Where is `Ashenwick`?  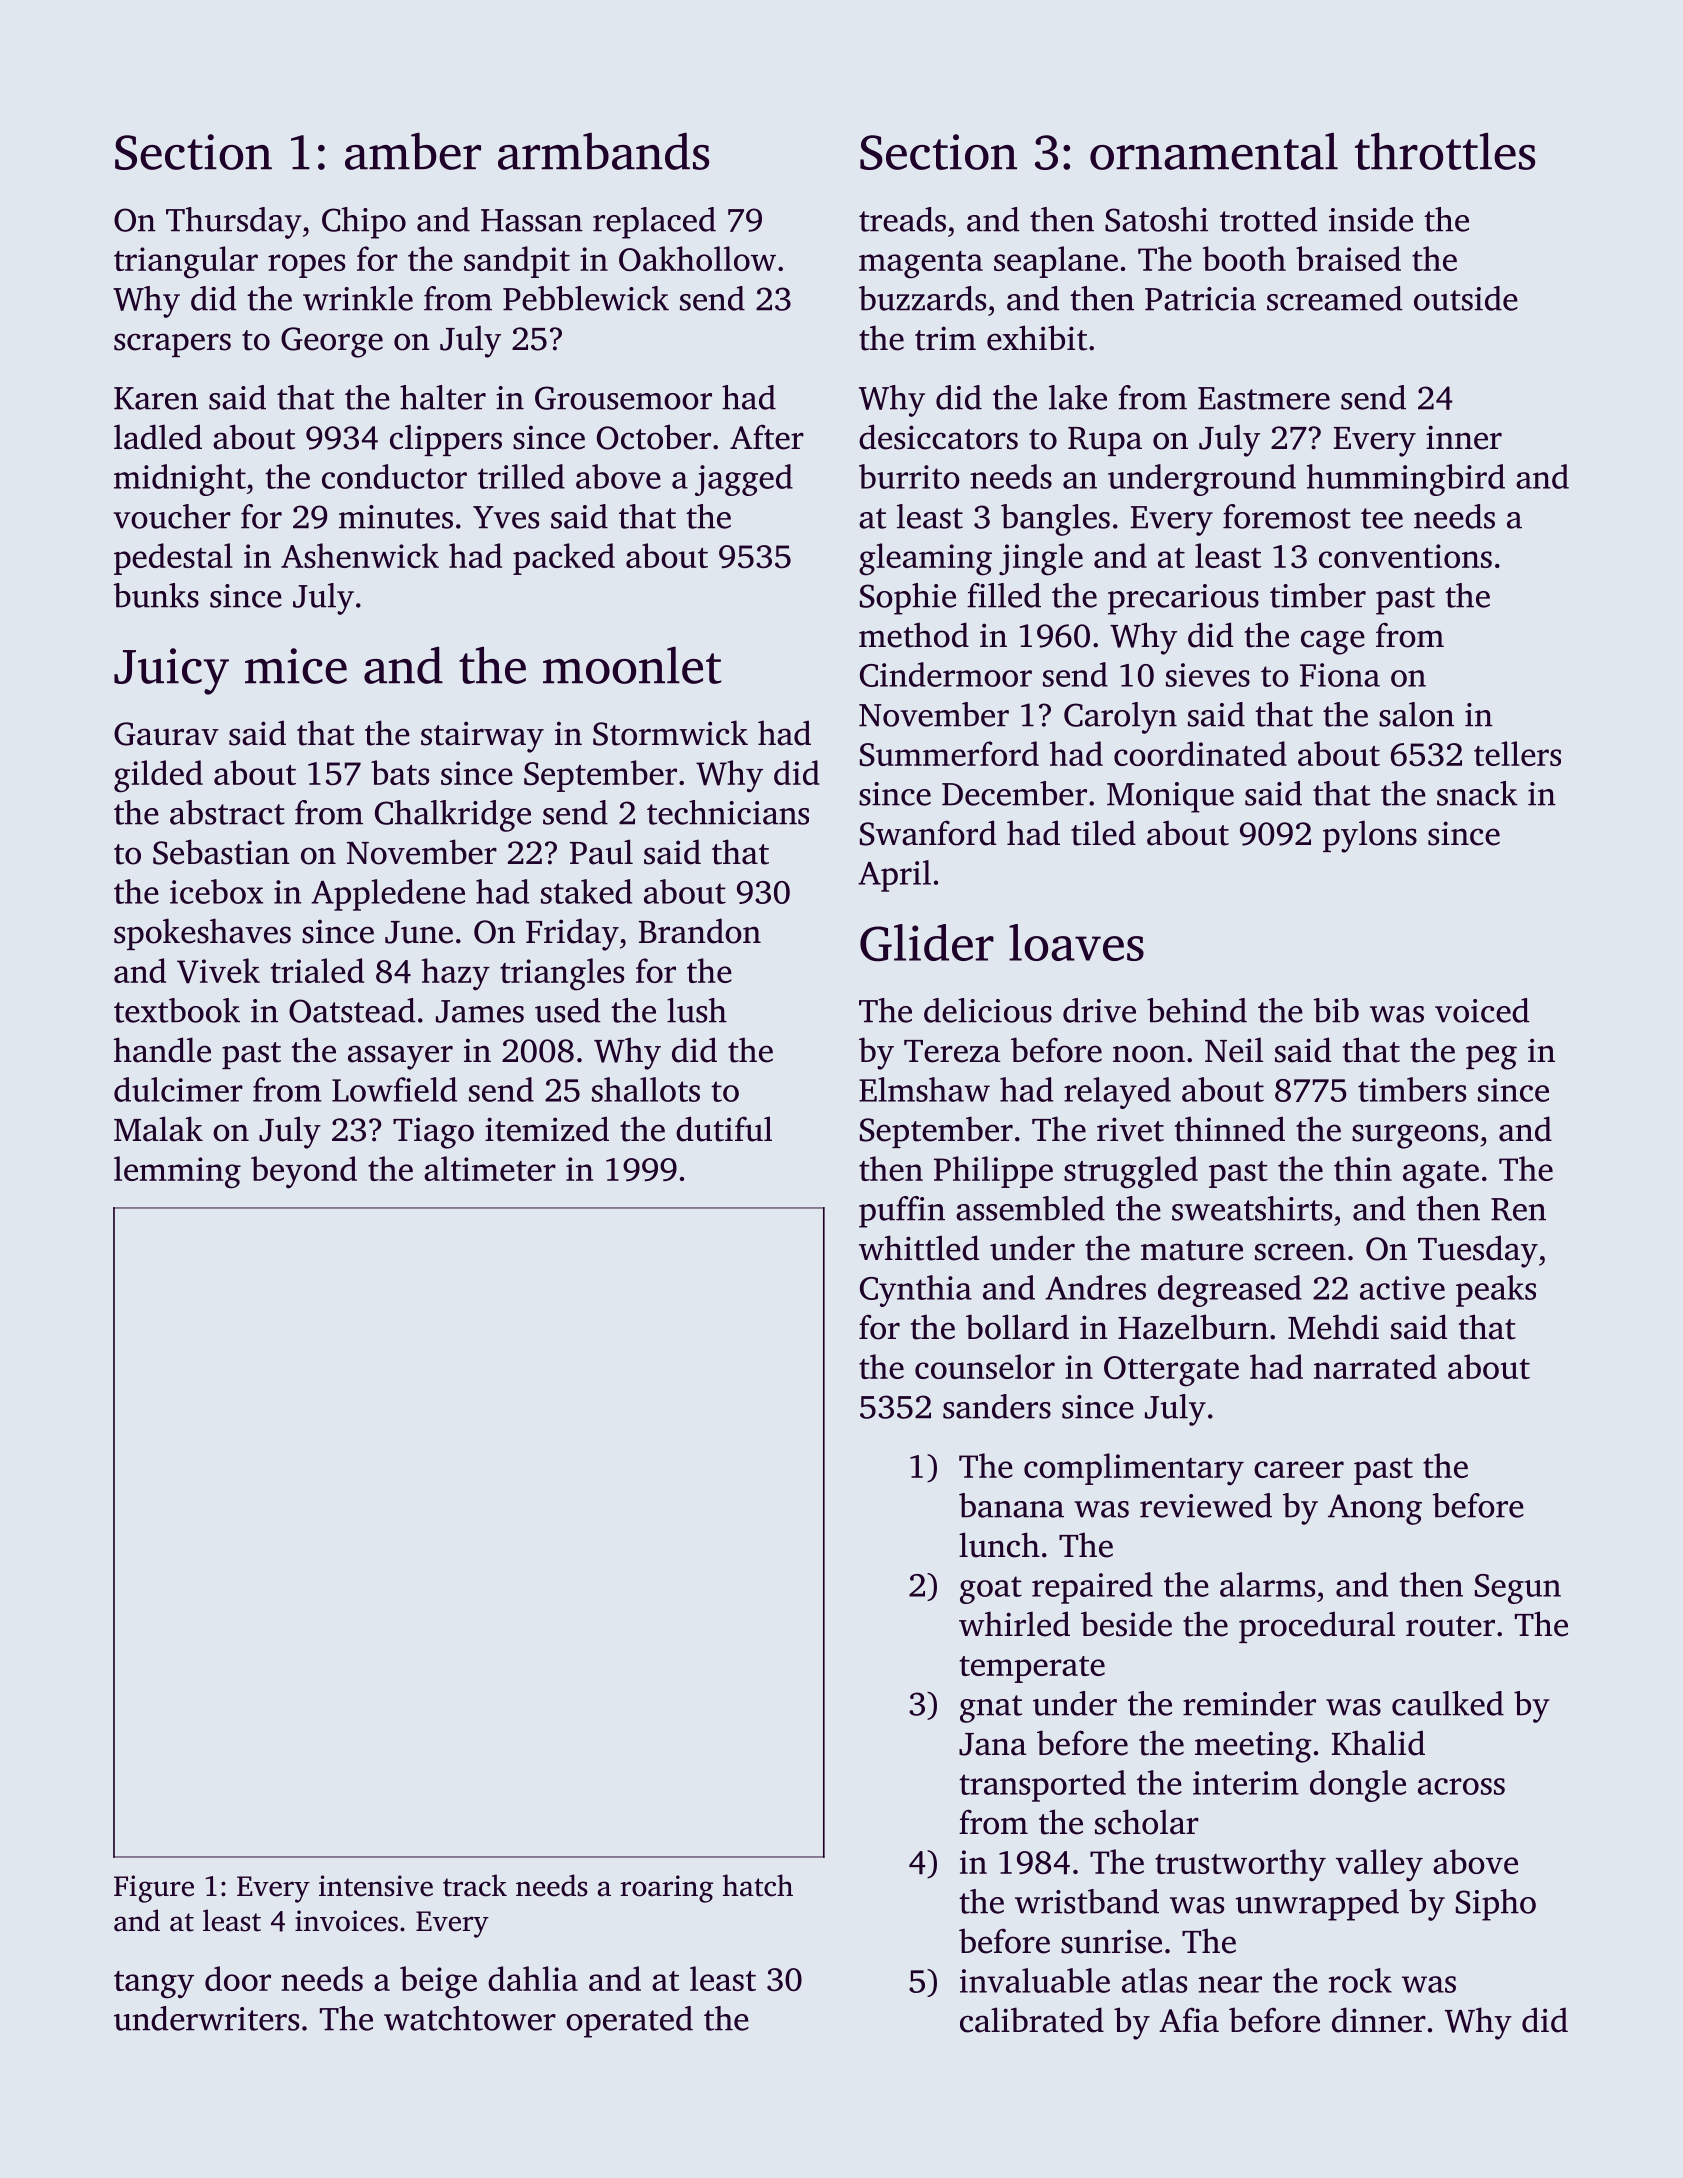
Ashenwick is located at coordinates (360, 555).
